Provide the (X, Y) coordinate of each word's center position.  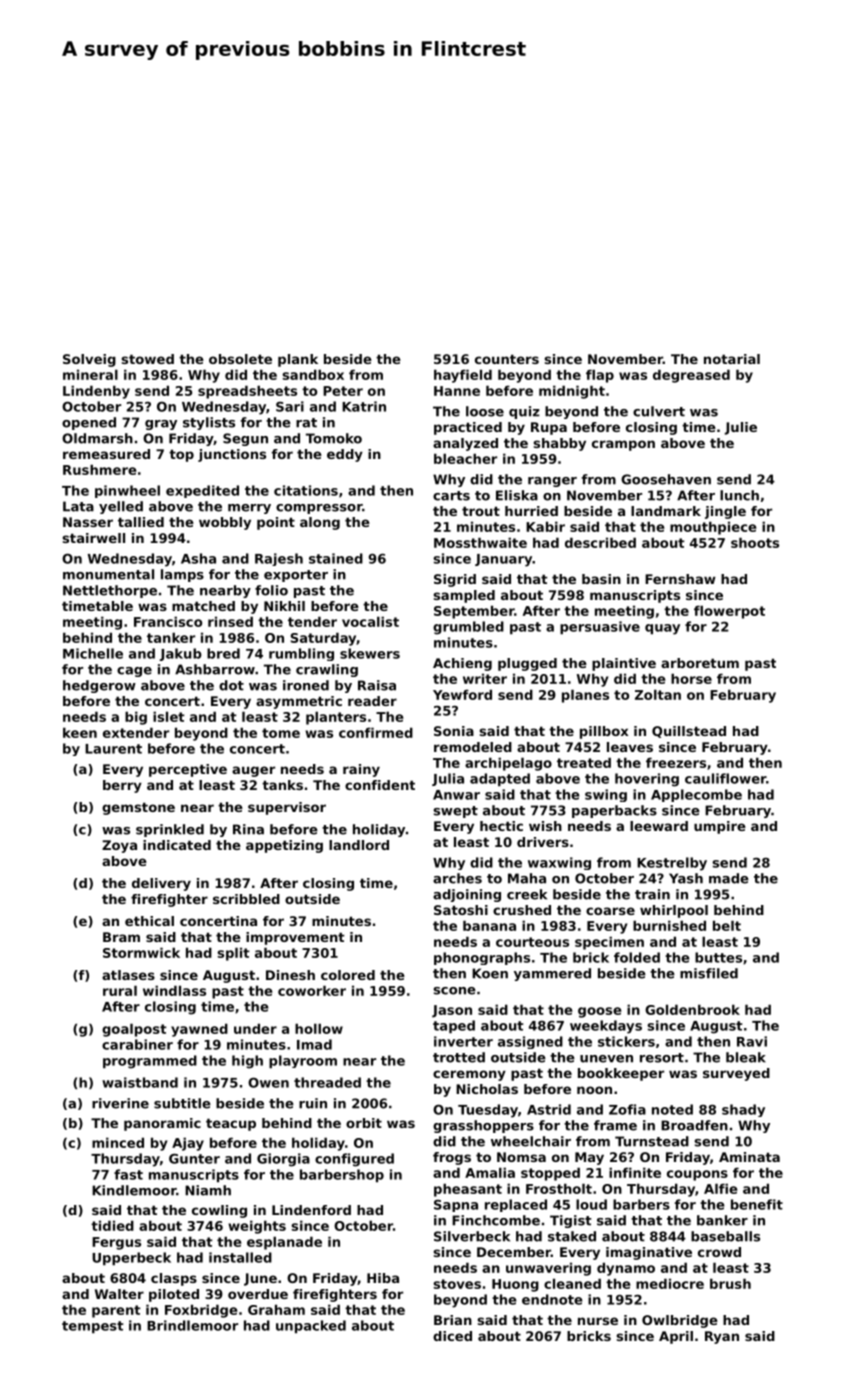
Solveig (89, 360)
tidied (112, 1225)
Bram (121, 937)
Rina (248, 829)
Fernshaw (680, 579)
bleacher (465, 458)
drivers (543, 842)
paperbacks (614, 811)
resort (662, 1058)
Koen (490, 973)
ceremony (469, 1075)
